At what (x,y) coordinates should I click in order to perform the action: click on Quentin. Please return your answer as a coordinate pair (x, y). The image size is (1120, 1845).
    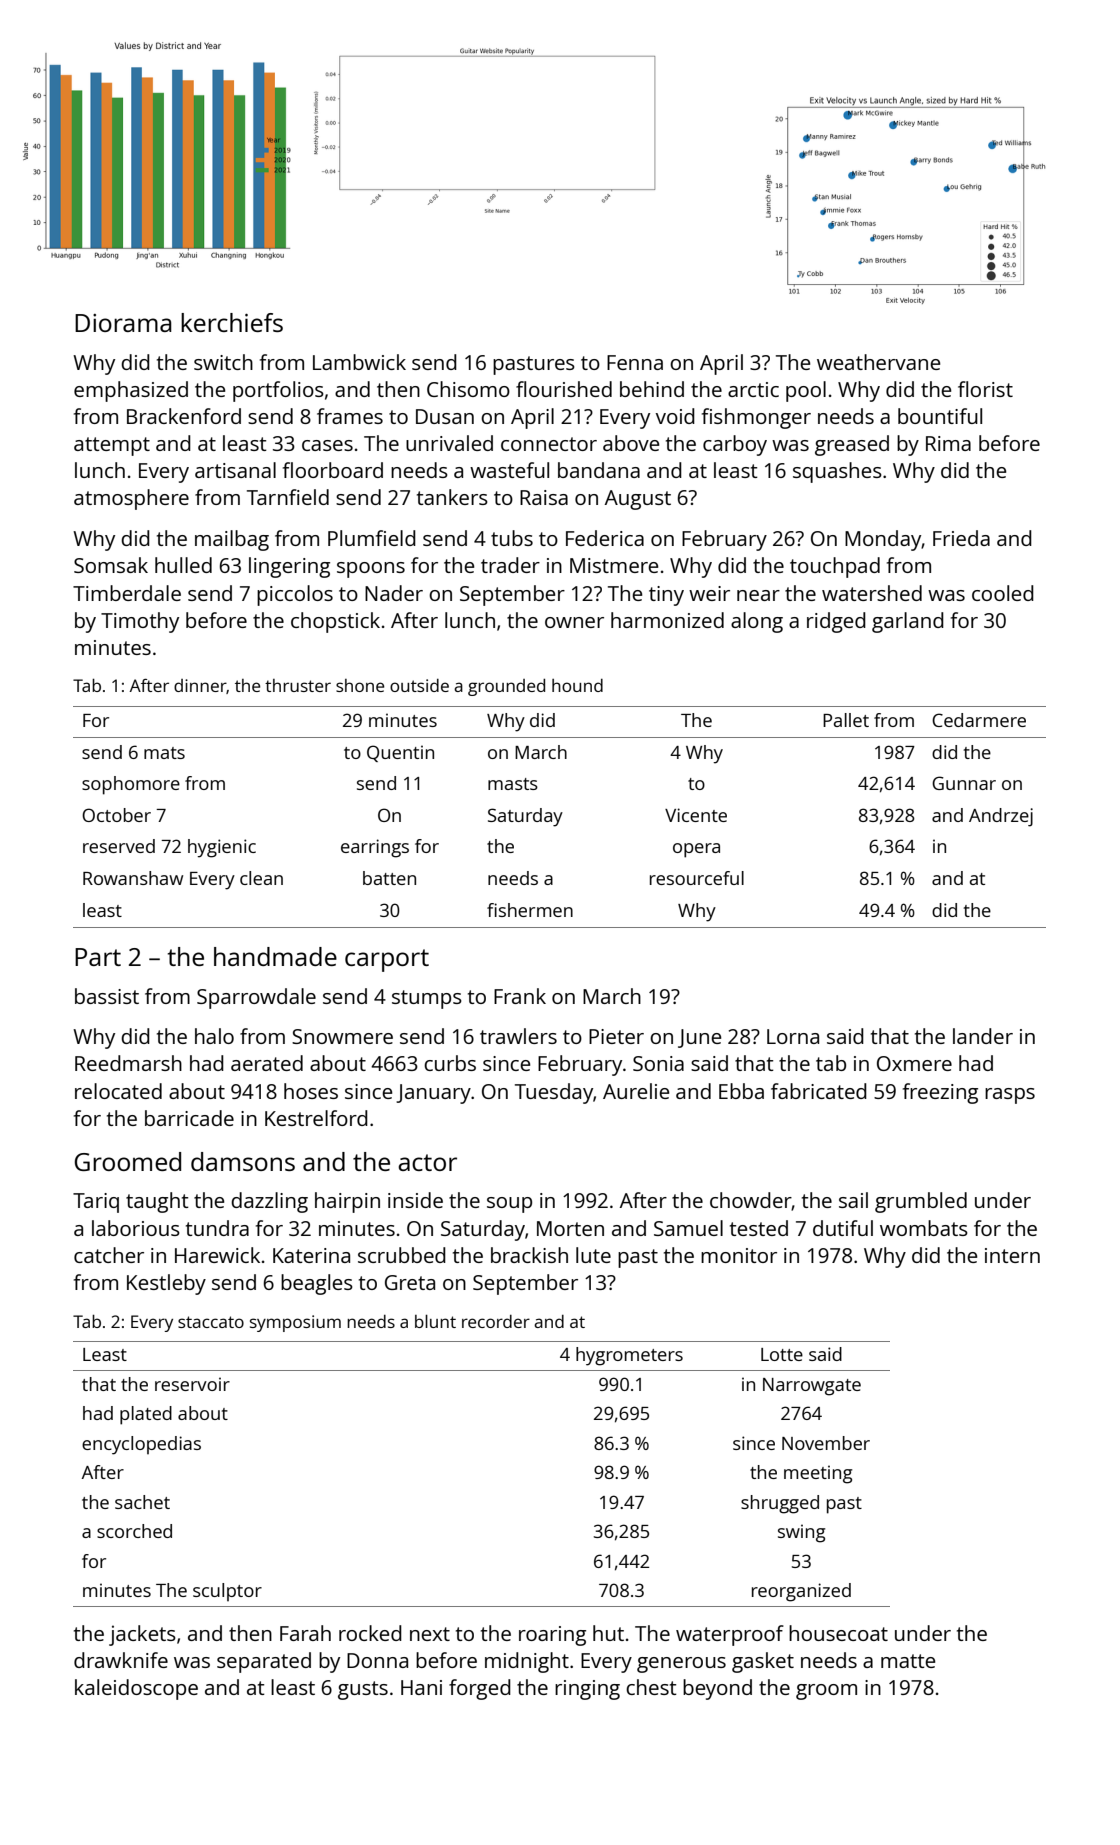
    Looking at the image, I should click on (400, 753).
